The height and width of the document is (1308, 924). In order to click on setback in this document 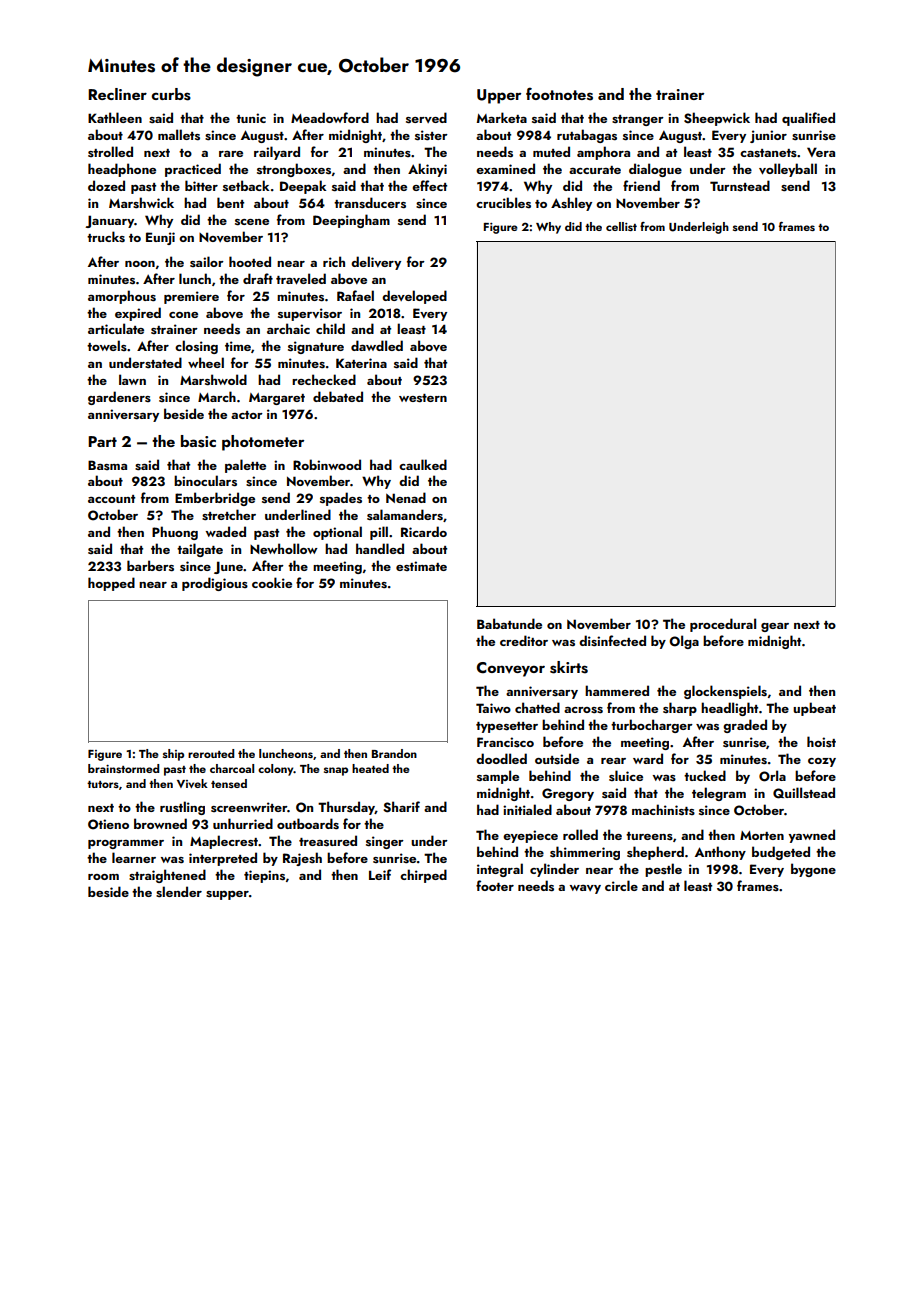, I will do `click(246, 186)`.
